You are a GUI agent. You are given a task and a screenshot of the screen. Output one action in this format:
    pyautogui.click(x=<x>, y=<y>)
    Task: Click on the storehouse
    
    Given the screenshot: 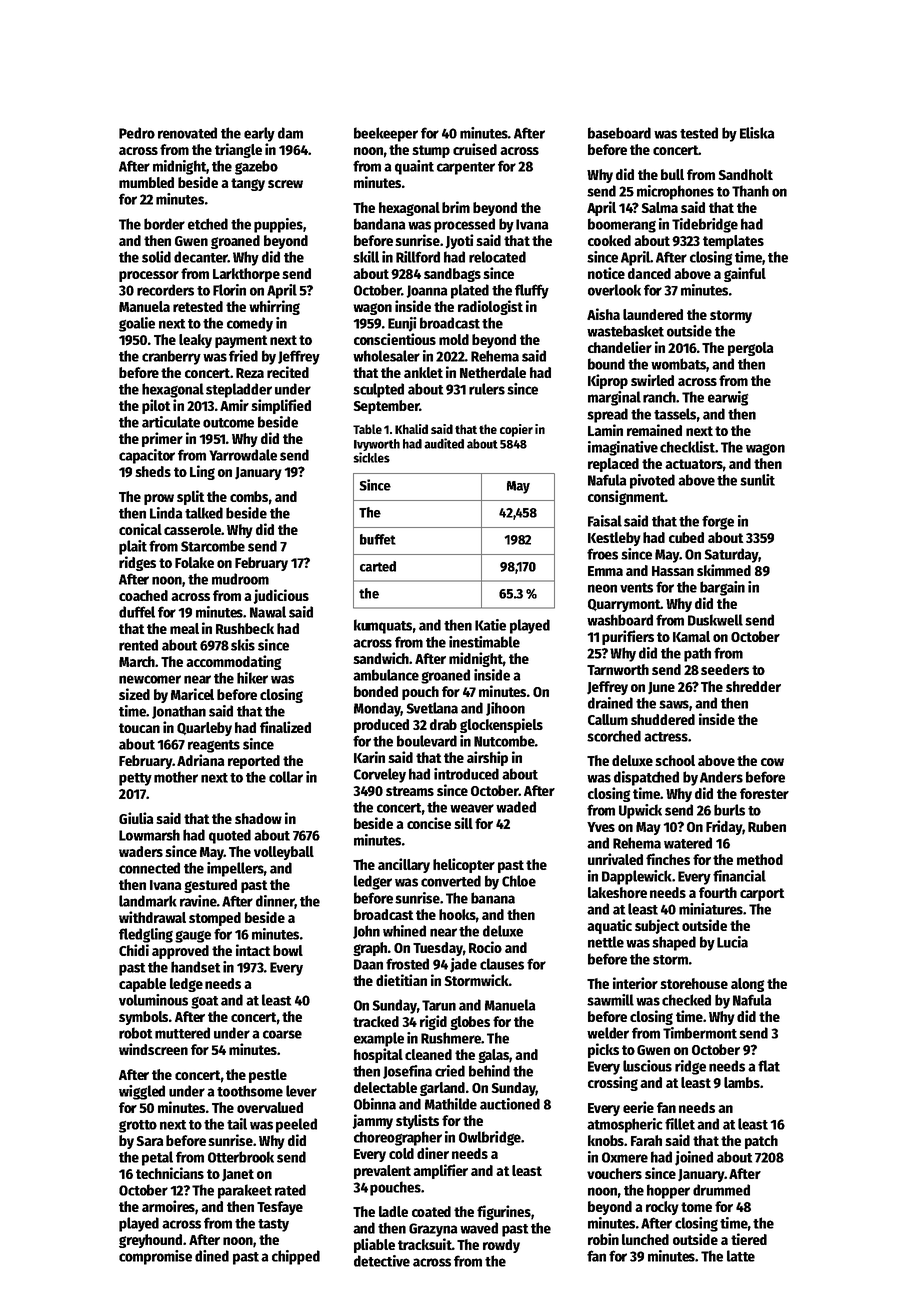 What is the action you would take?
    pyautogui.click(x=694, y=983)
